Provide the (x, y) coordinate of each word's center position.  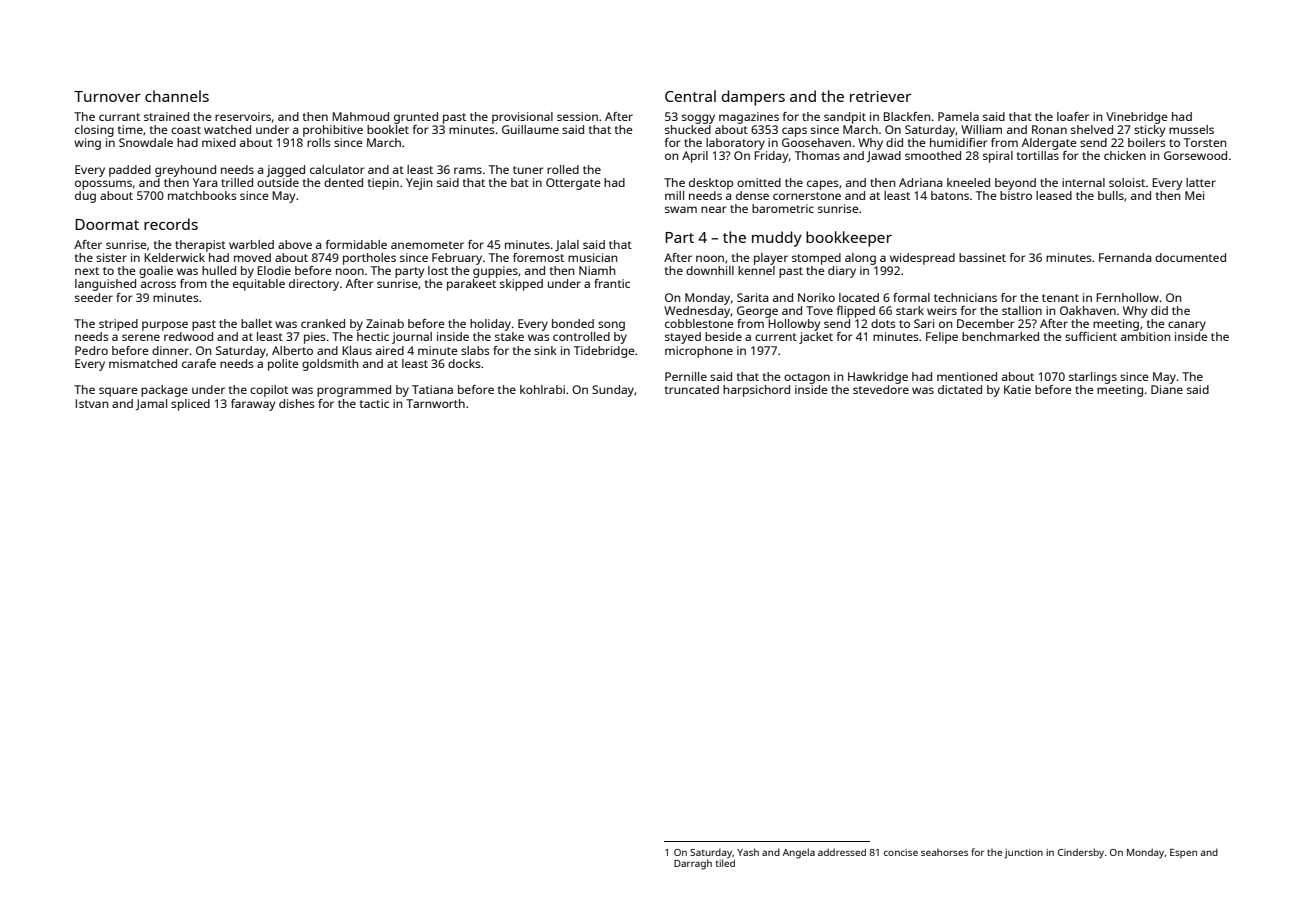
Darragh (693, 864)
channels (177, 96)
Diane (1167, 389)
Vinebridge (1137, 118)
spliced (190, 405)
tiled (725, 863)
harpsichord (756, 391)
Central (690, 96)
